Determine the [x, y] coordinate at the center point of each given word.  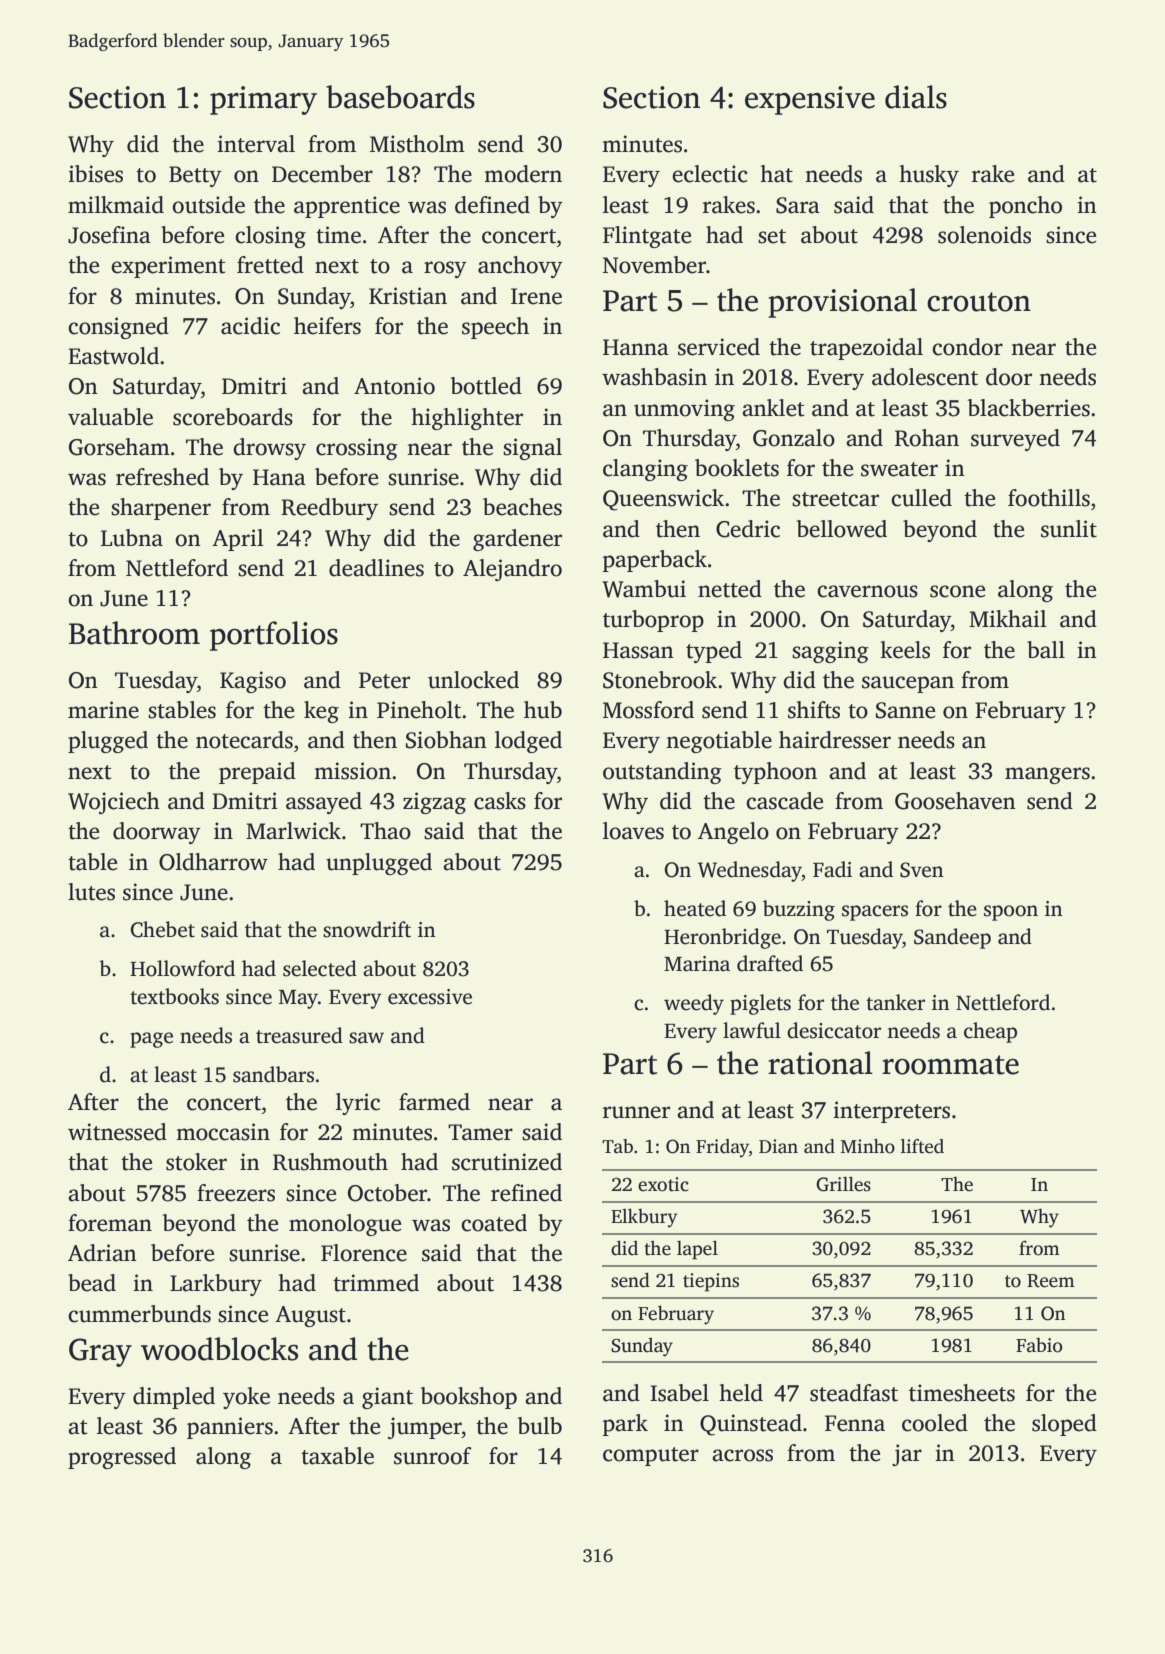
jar [907, 1455]
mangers [1047, 775]
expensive [810, 100]
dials [916, 97]
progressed [122, 1458]
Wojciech [114, 803]
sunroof [433, 1456]
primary [263, 100]
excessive [430, 997]
